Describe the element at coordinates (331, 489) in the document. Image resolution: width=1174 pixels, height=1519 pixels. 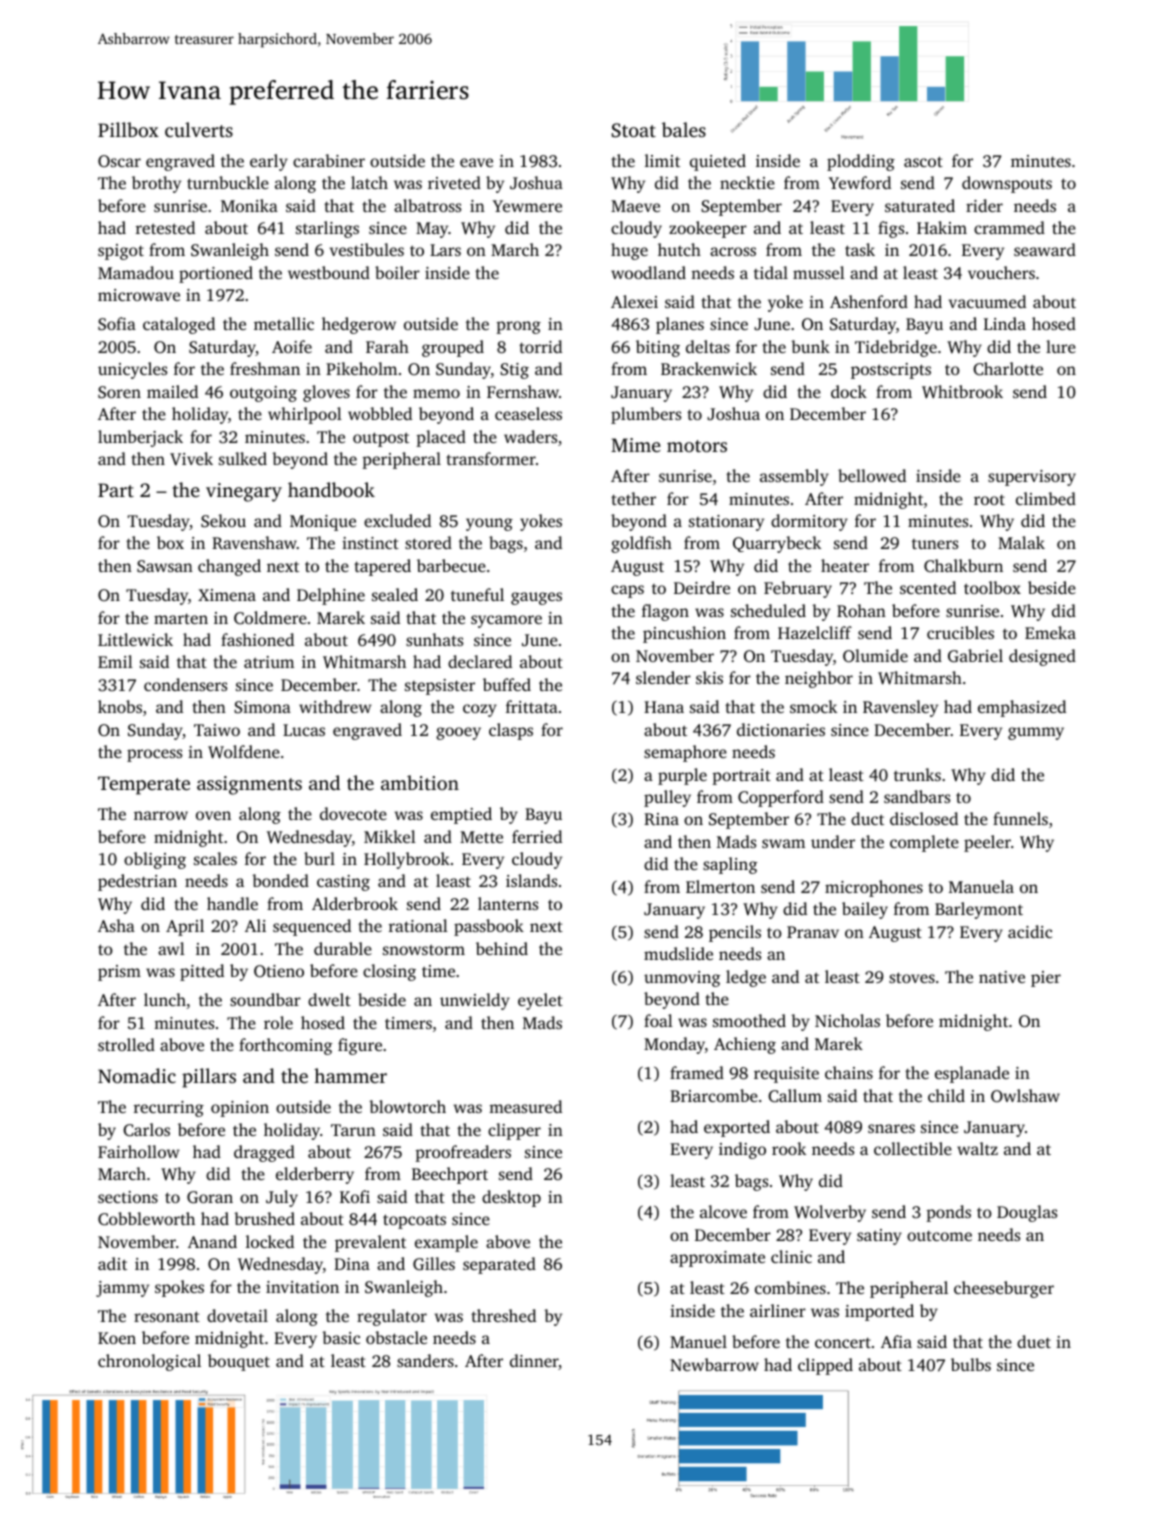
I see `handbook` at that location.
